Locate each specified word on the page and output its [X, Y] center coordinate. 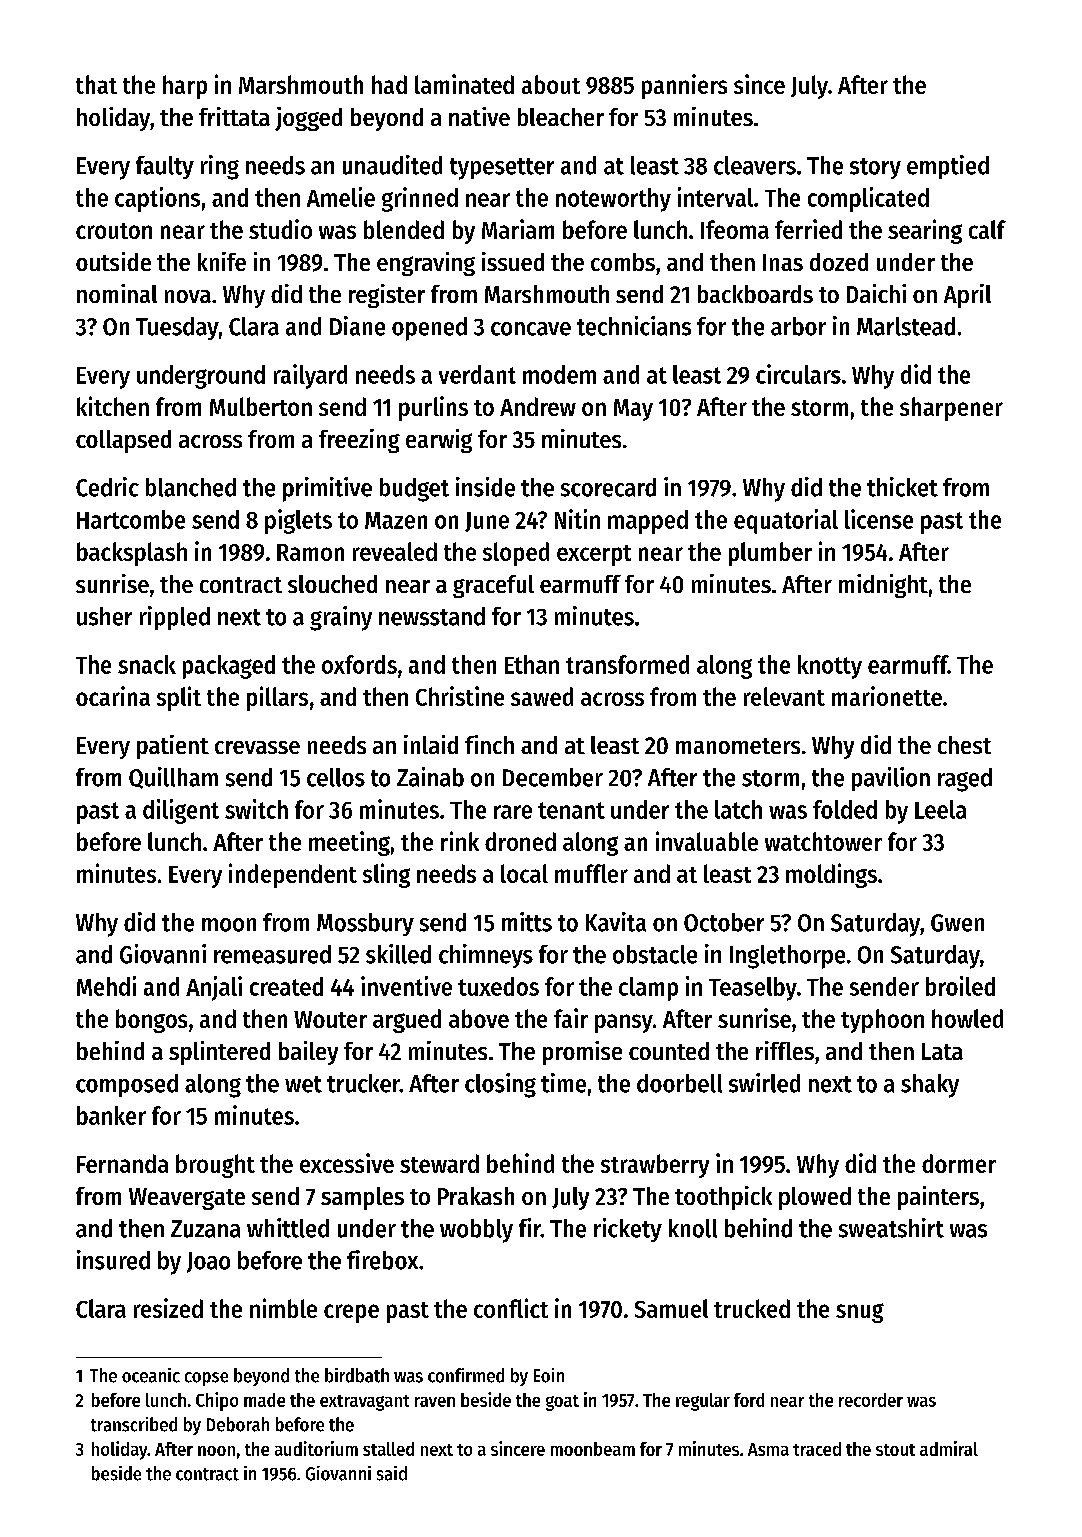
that [96, 84]
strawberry [655, 1166]
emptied [948, 167]
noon [216, 1451]
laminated [464, 84]
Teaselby [753, 989]
